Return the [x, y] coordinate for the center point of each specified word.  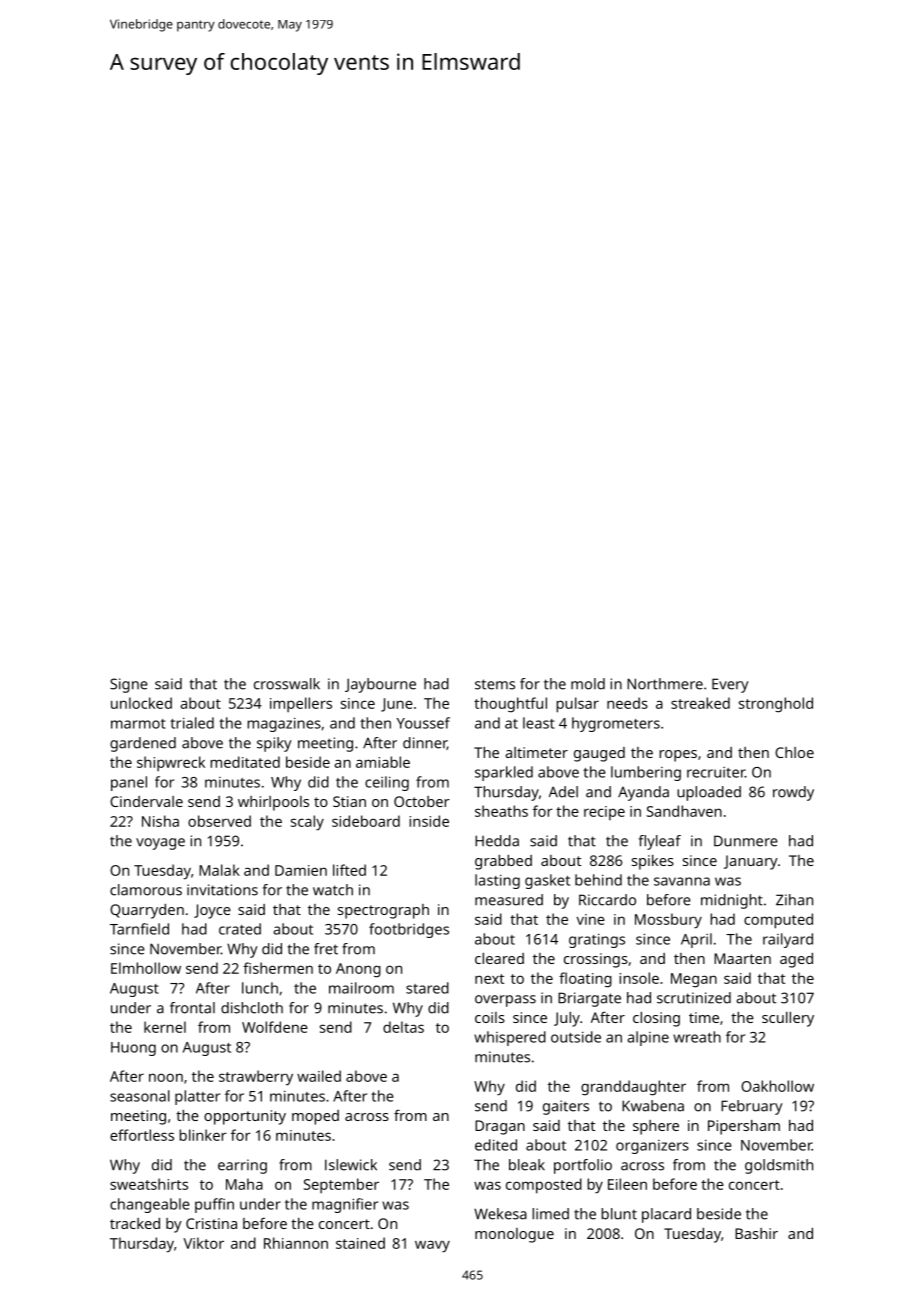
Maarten [742, 958]
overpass [505, 1001]
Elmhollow [146, 968]
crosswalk [287, 684]
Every [730, 685]
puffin [214, 1205]
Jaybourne [380, 685]
